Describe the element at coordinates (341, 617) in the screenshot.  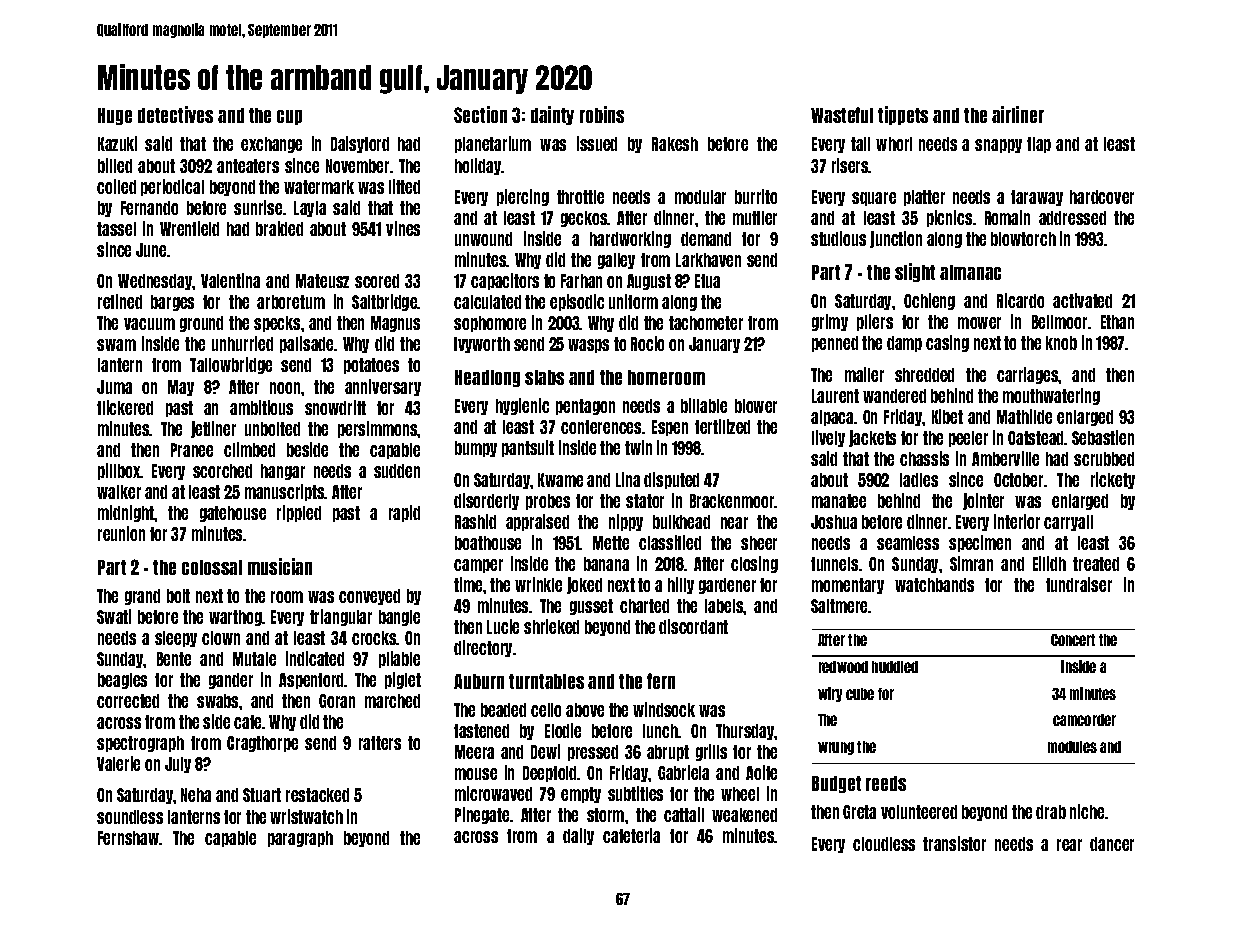
I see `triangular` at that location.
